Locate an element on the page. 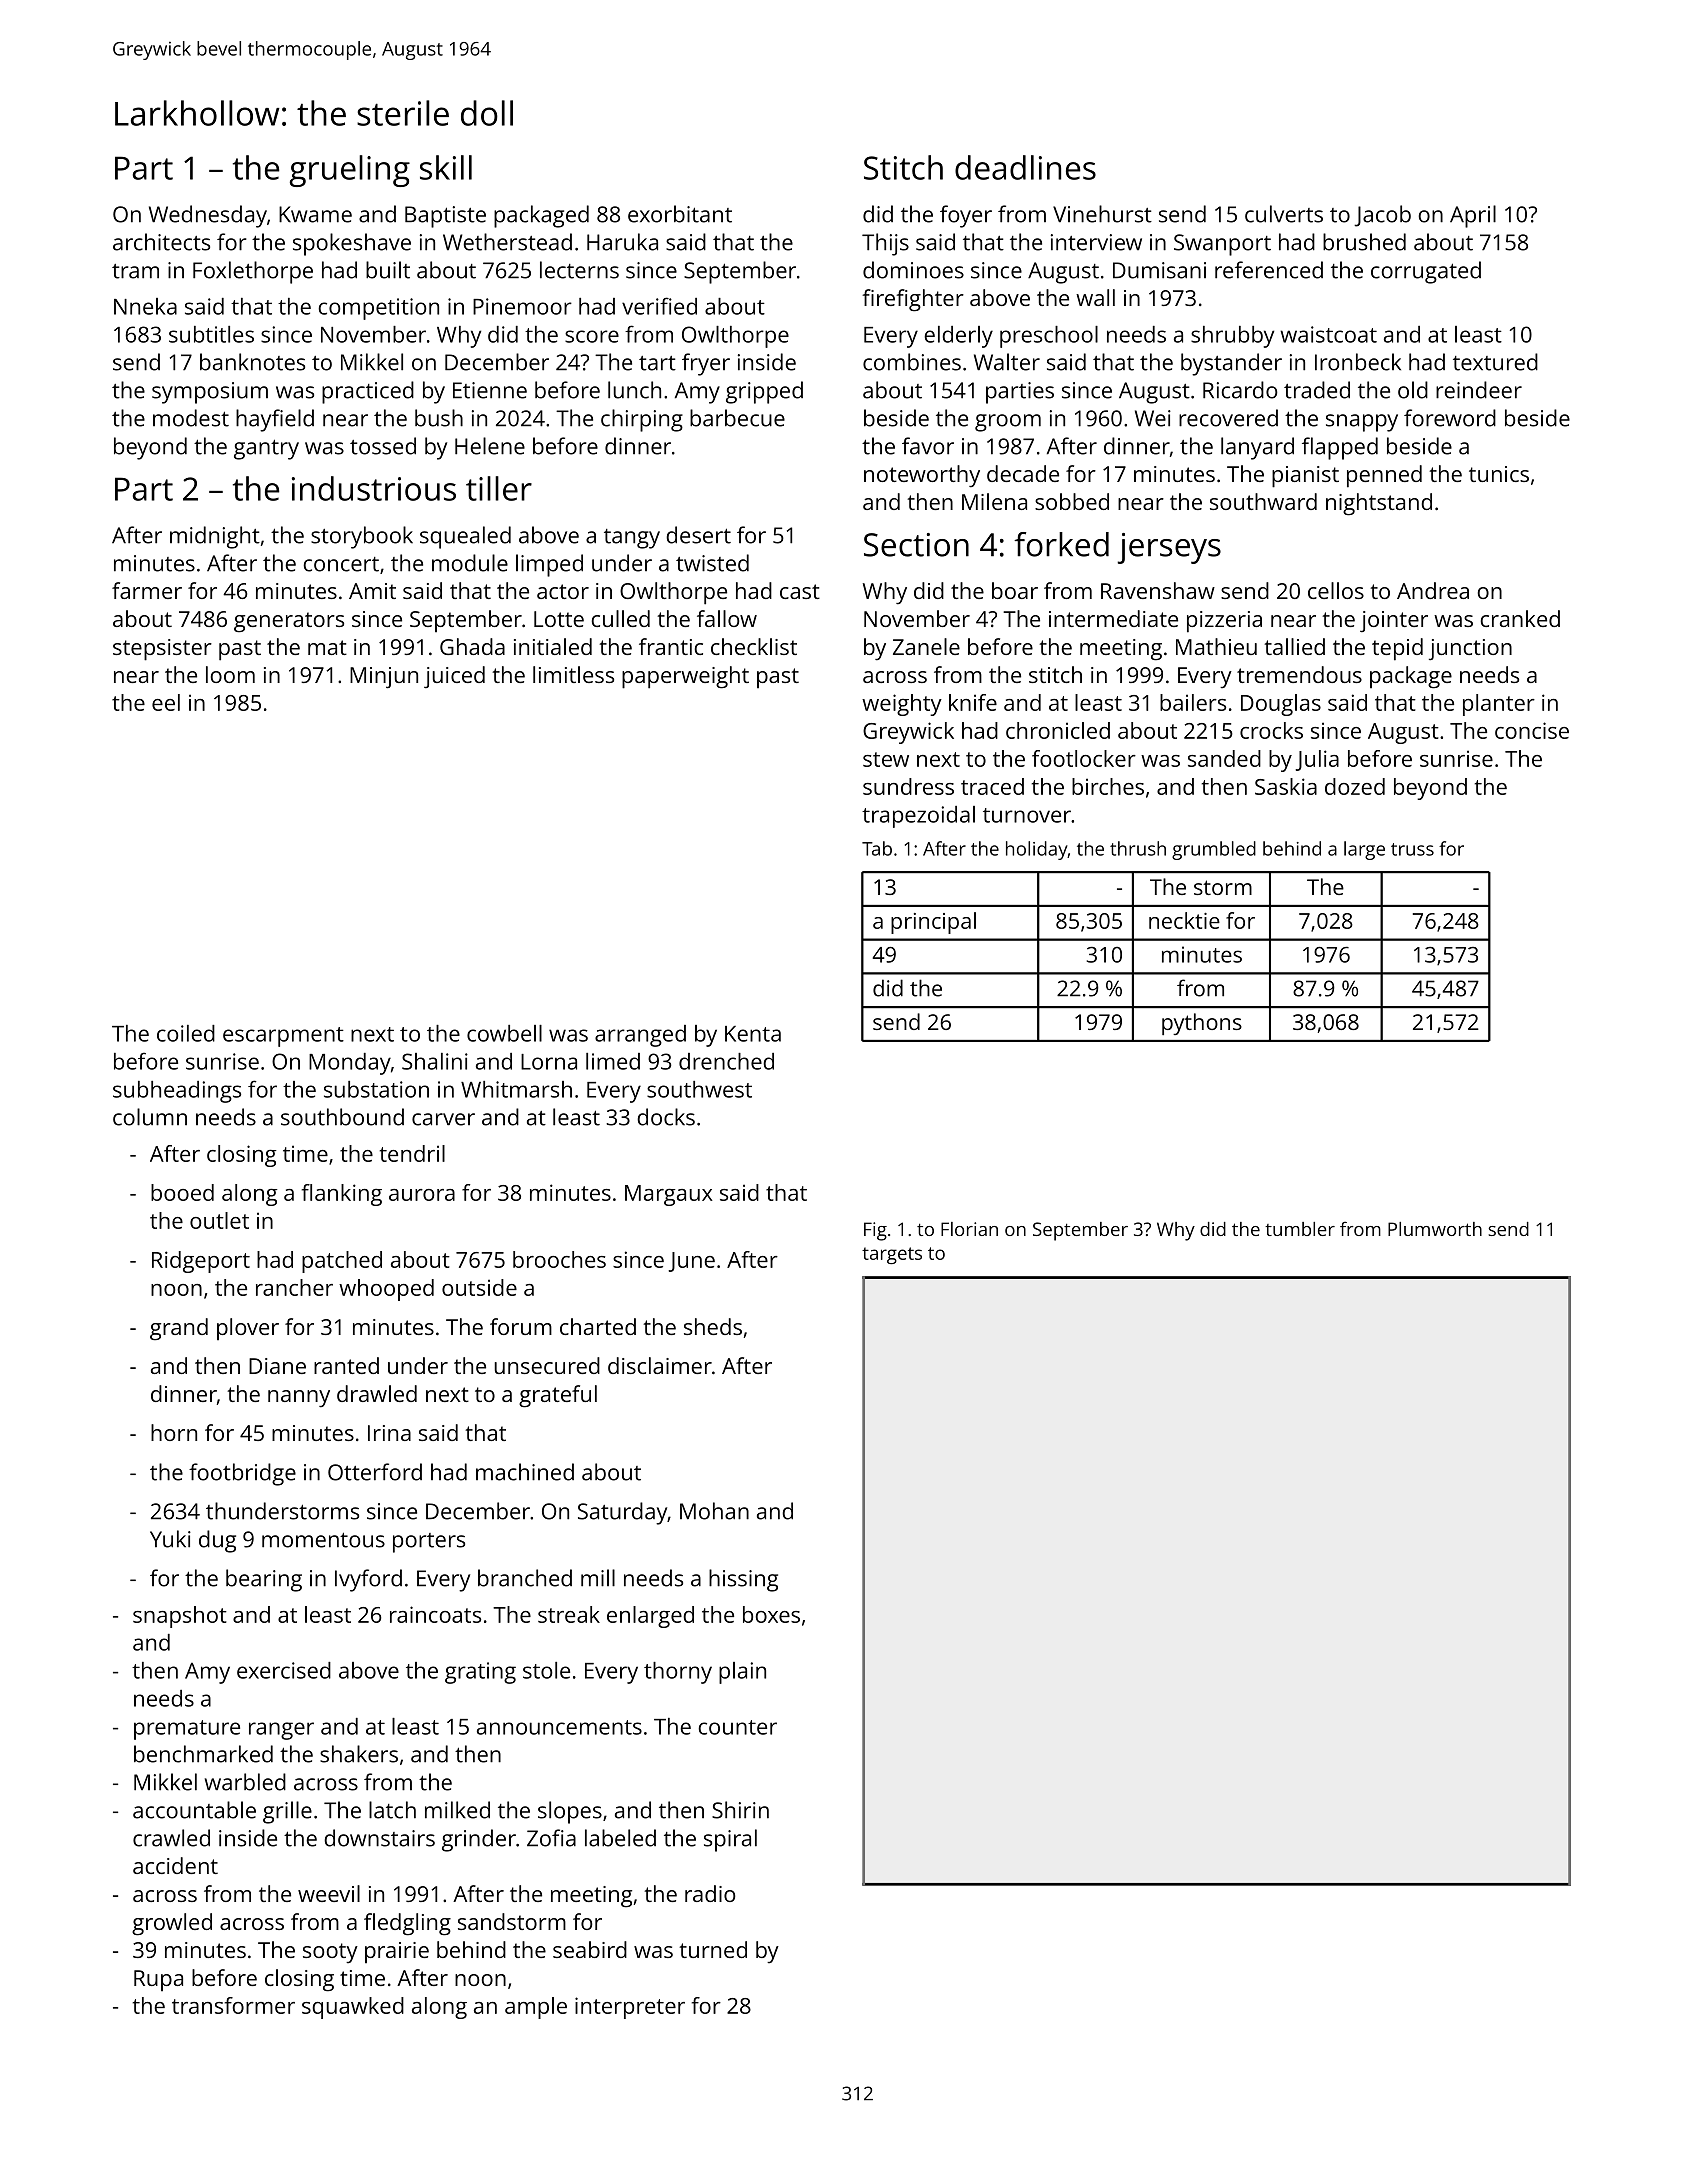  April is located at coordinates (1473, 216).
